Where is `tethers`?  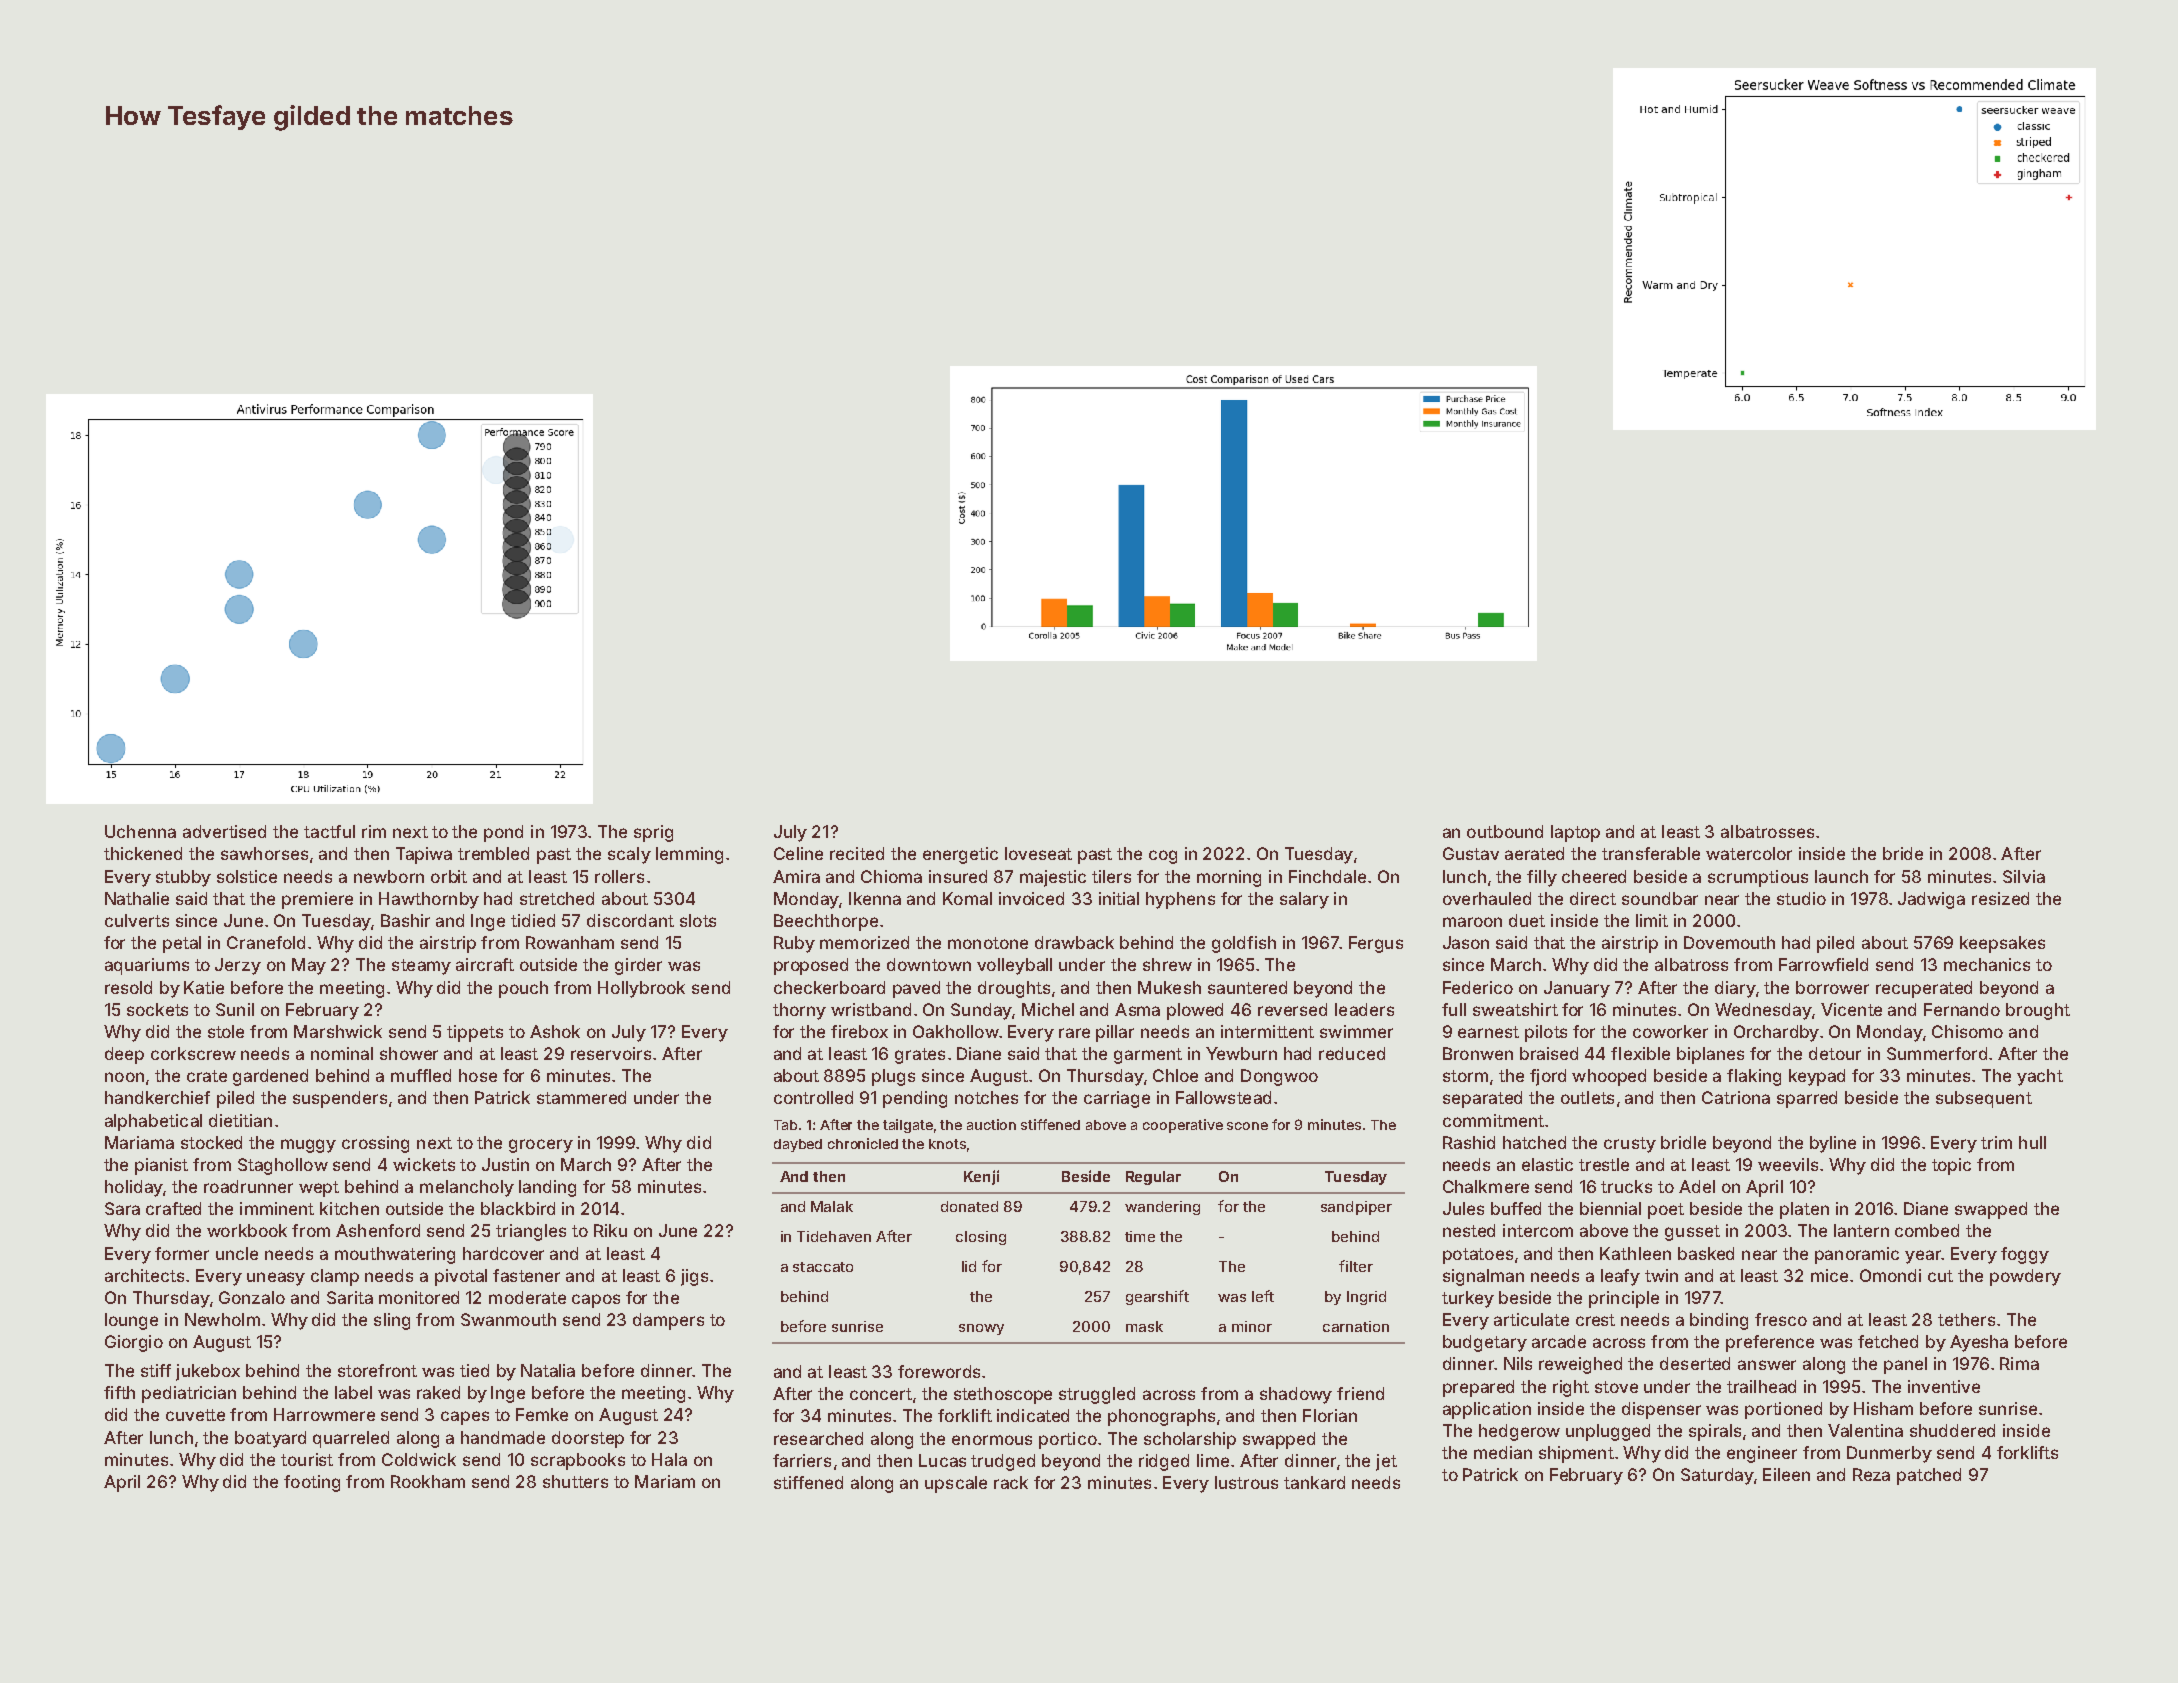 tethers is located at coordinates (1966, 1319).
